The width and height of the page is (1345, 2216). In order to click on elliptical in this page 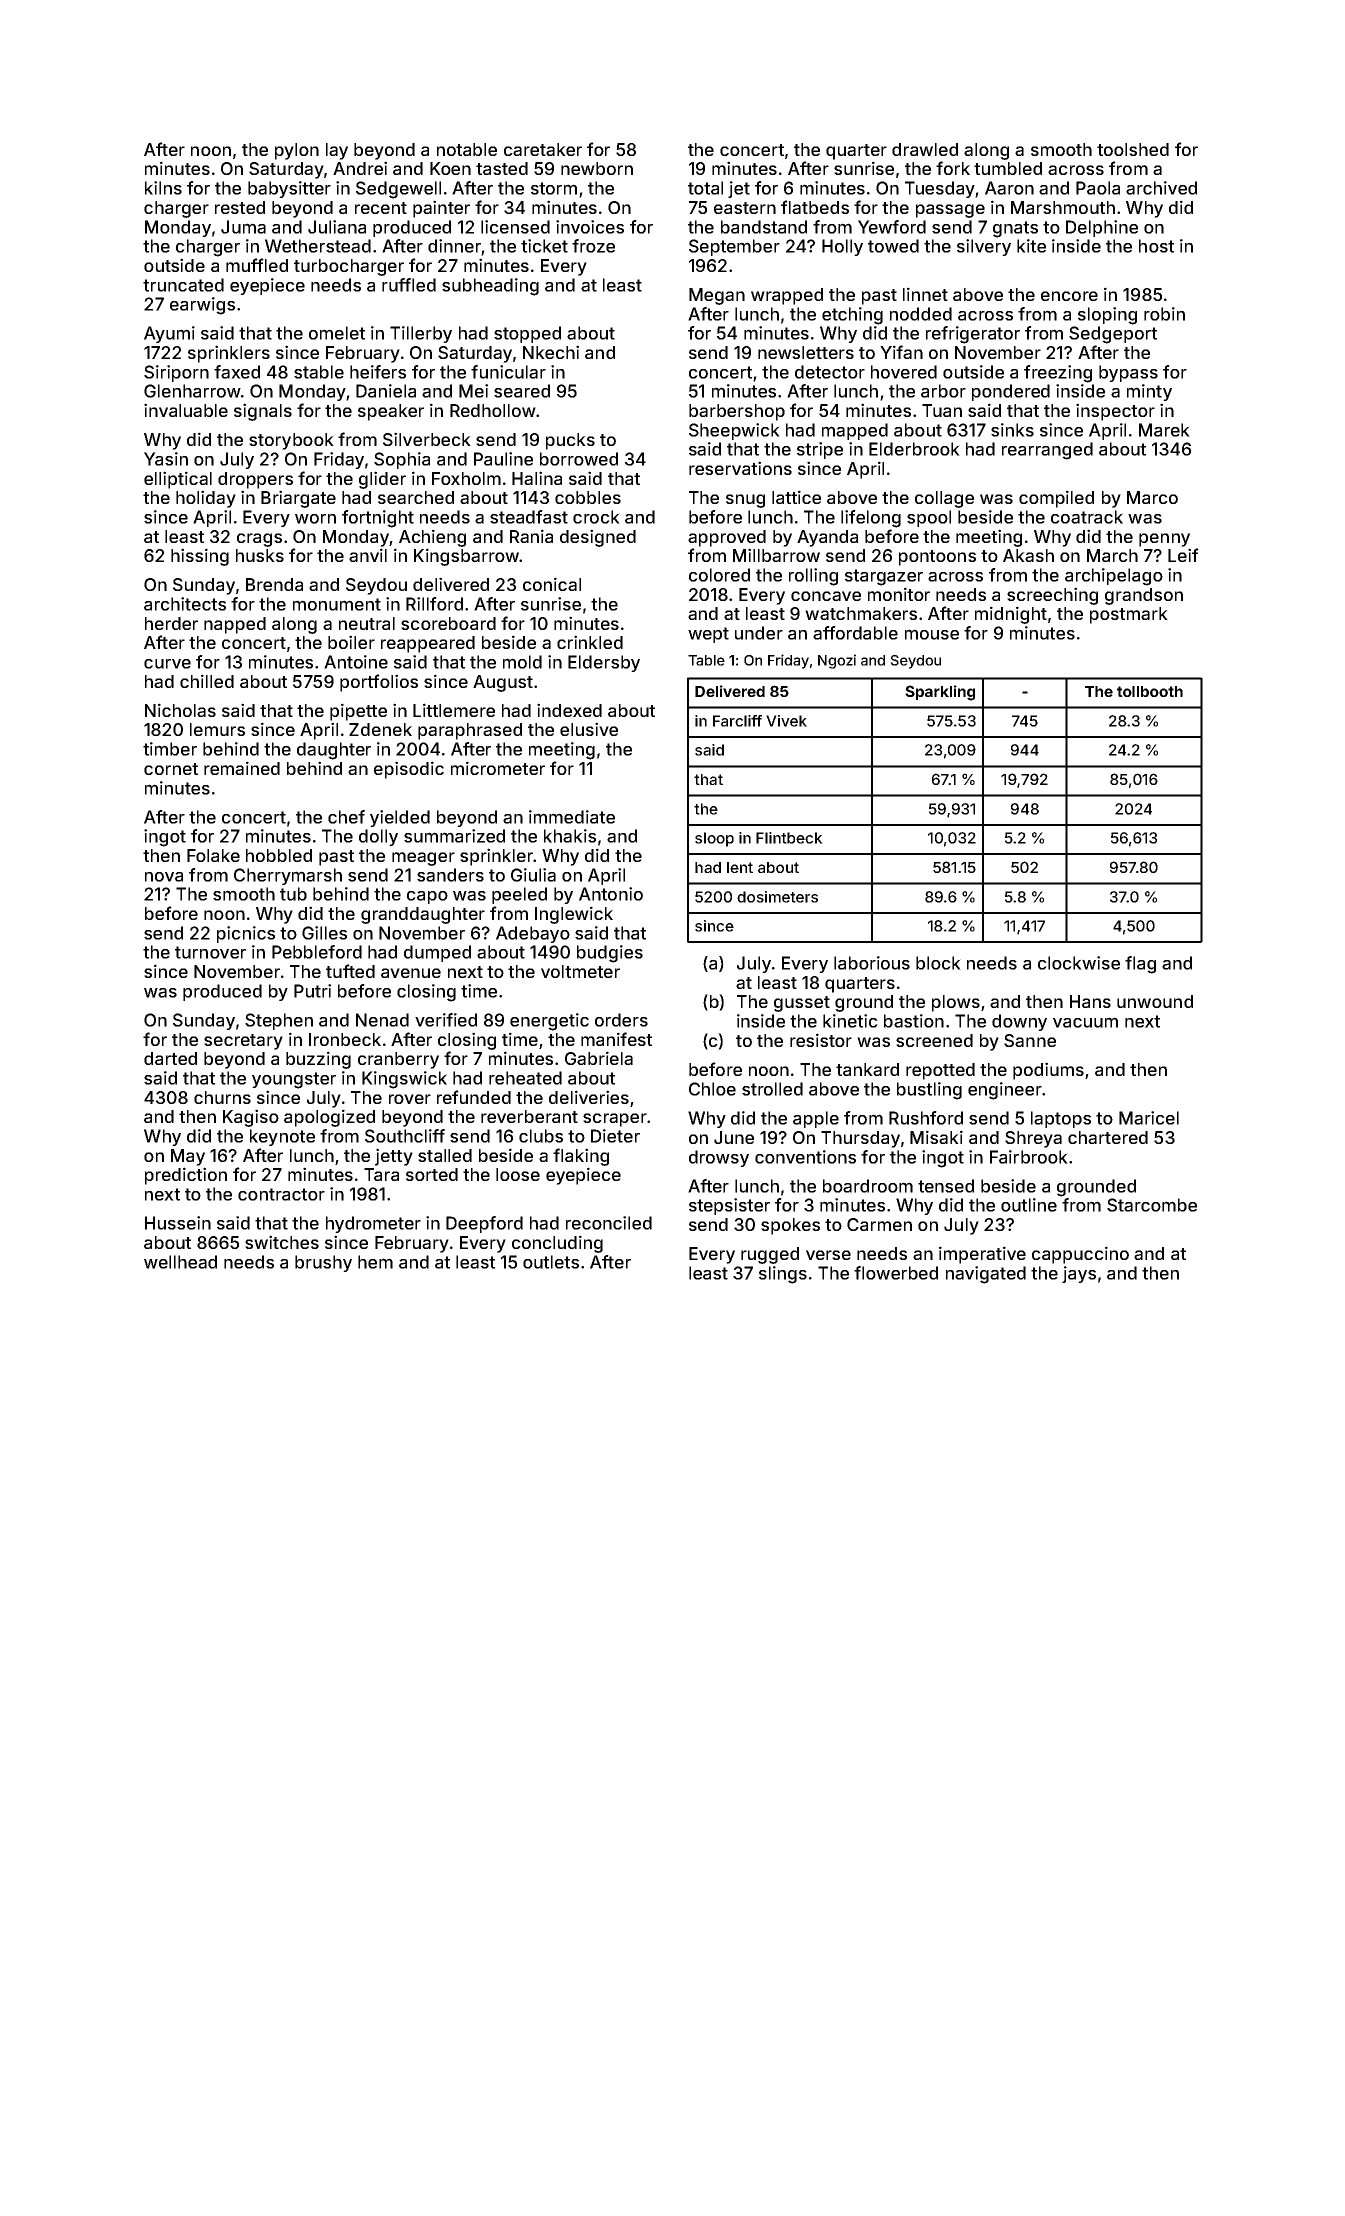, I will do `click(178, 480)`.
